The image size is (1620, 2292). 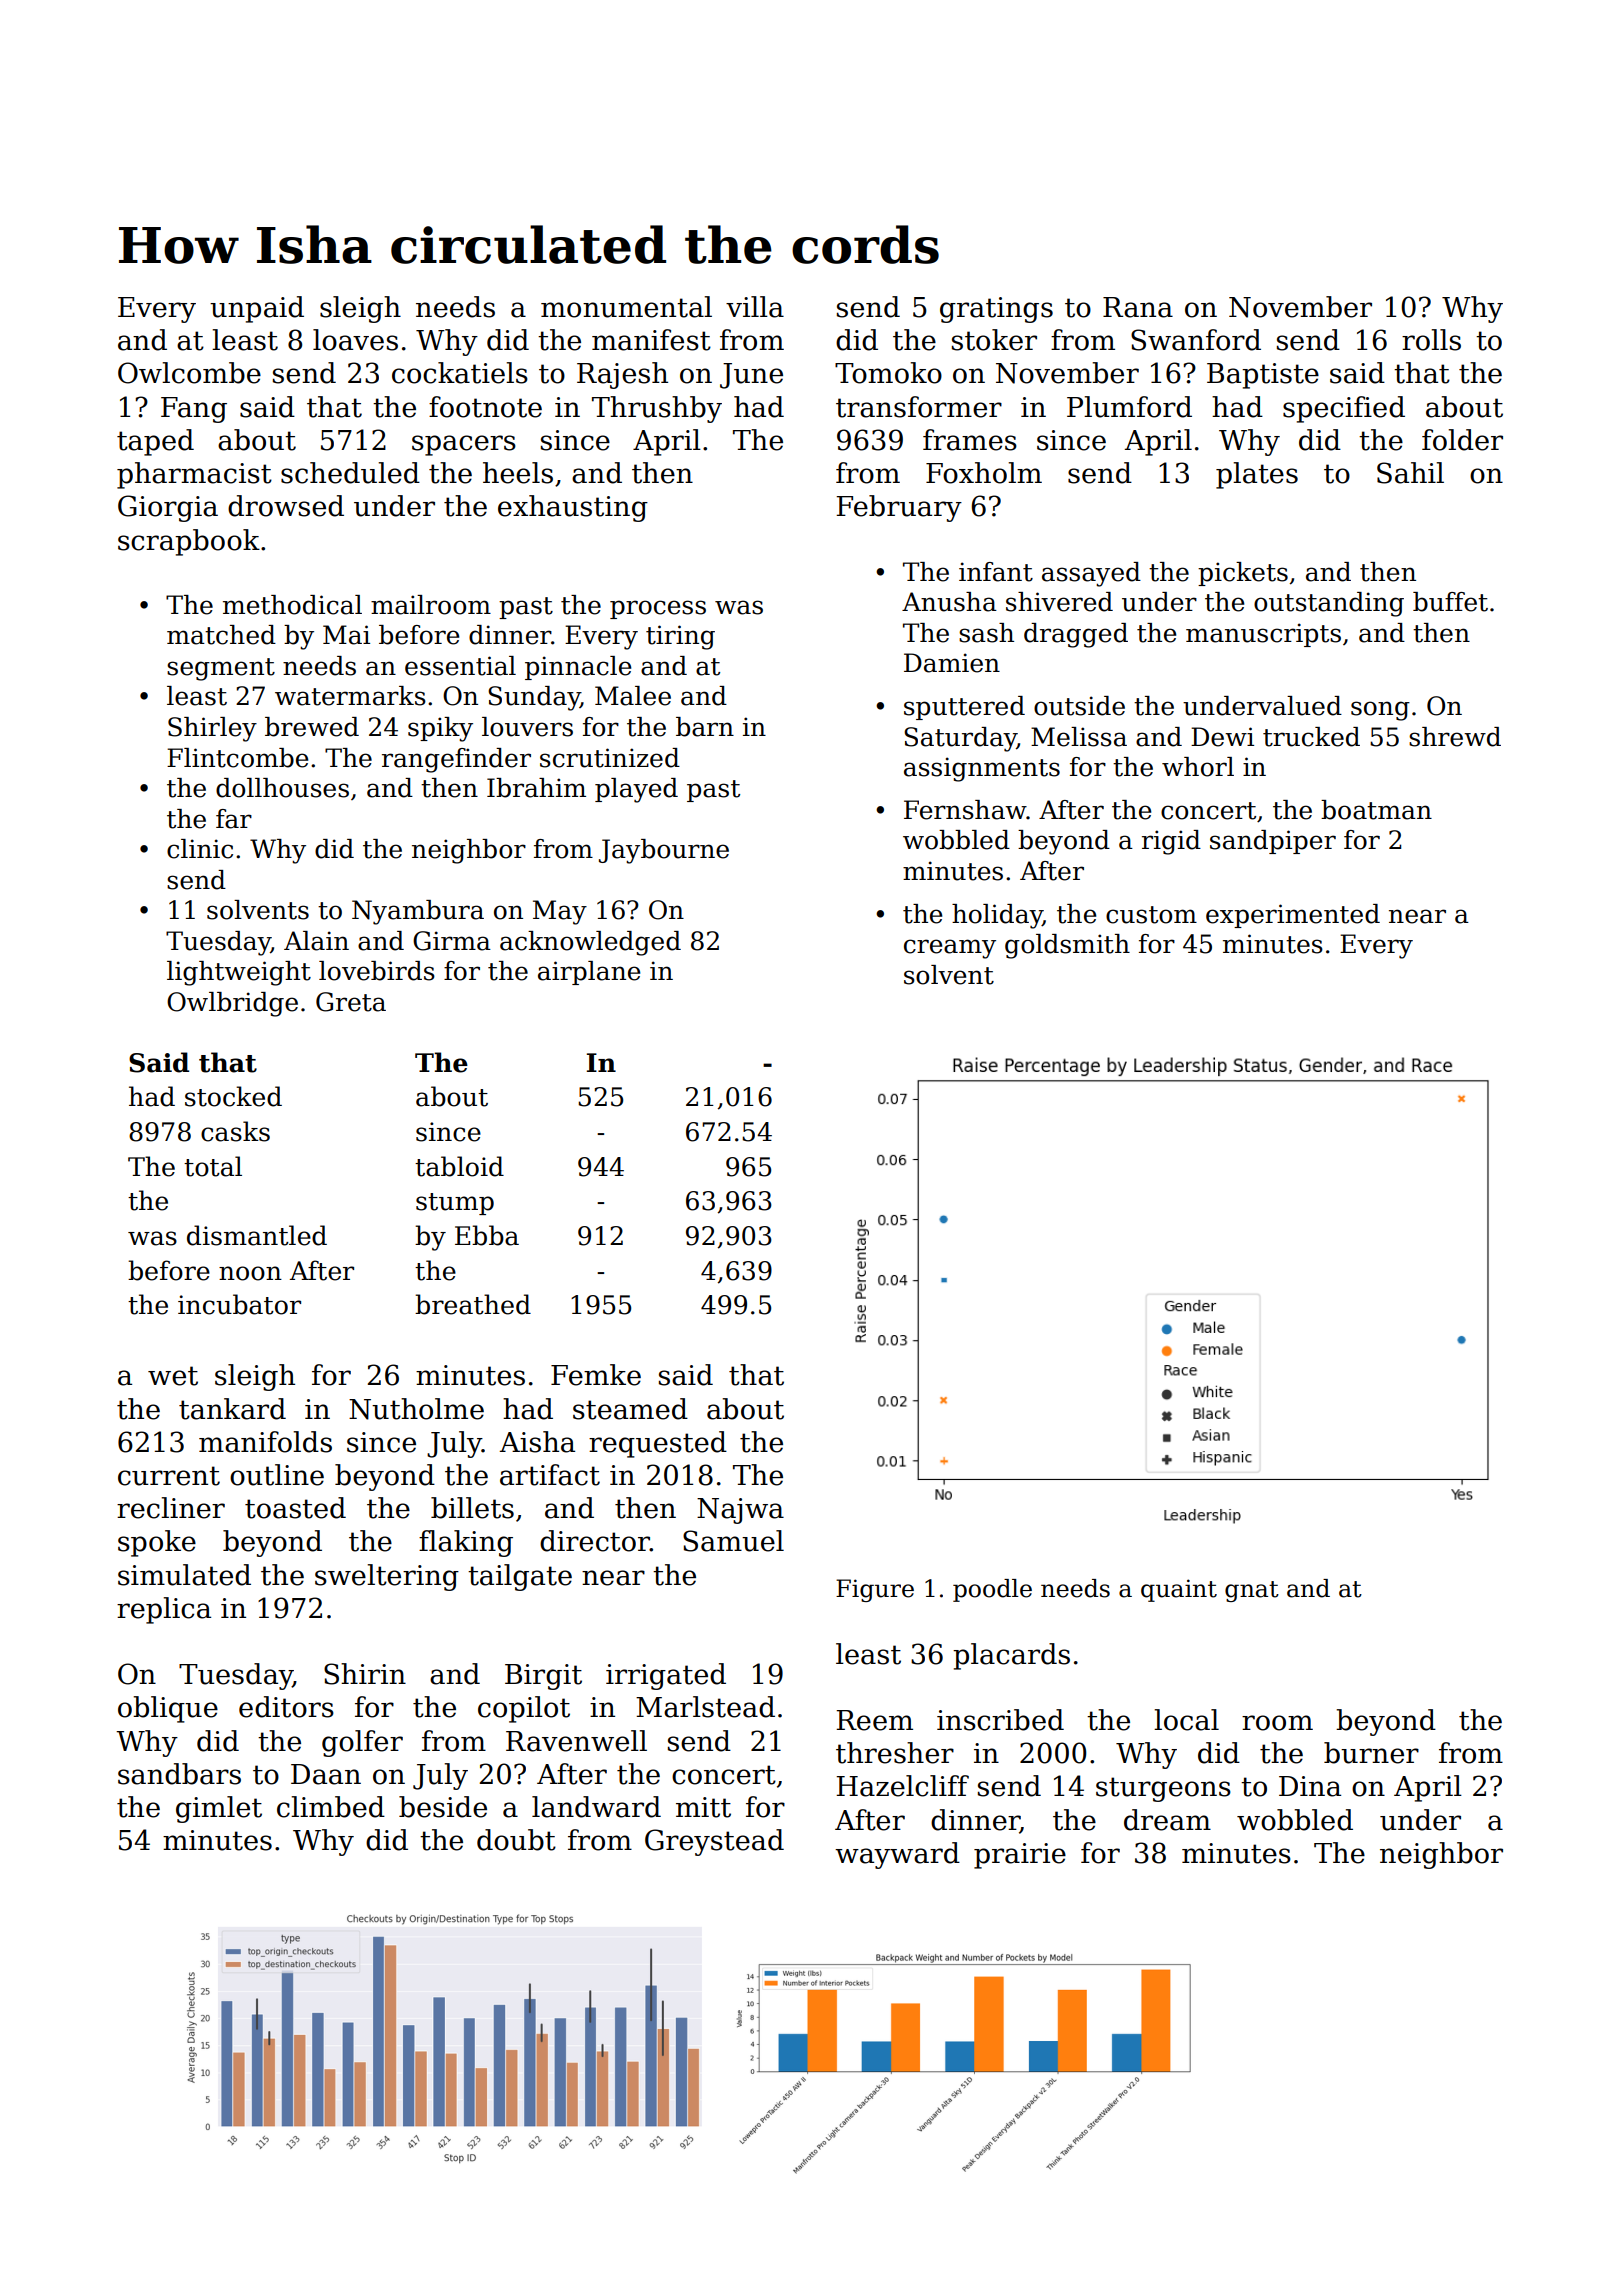 I want to click on gnat, so click(x=1252, y=1591).
